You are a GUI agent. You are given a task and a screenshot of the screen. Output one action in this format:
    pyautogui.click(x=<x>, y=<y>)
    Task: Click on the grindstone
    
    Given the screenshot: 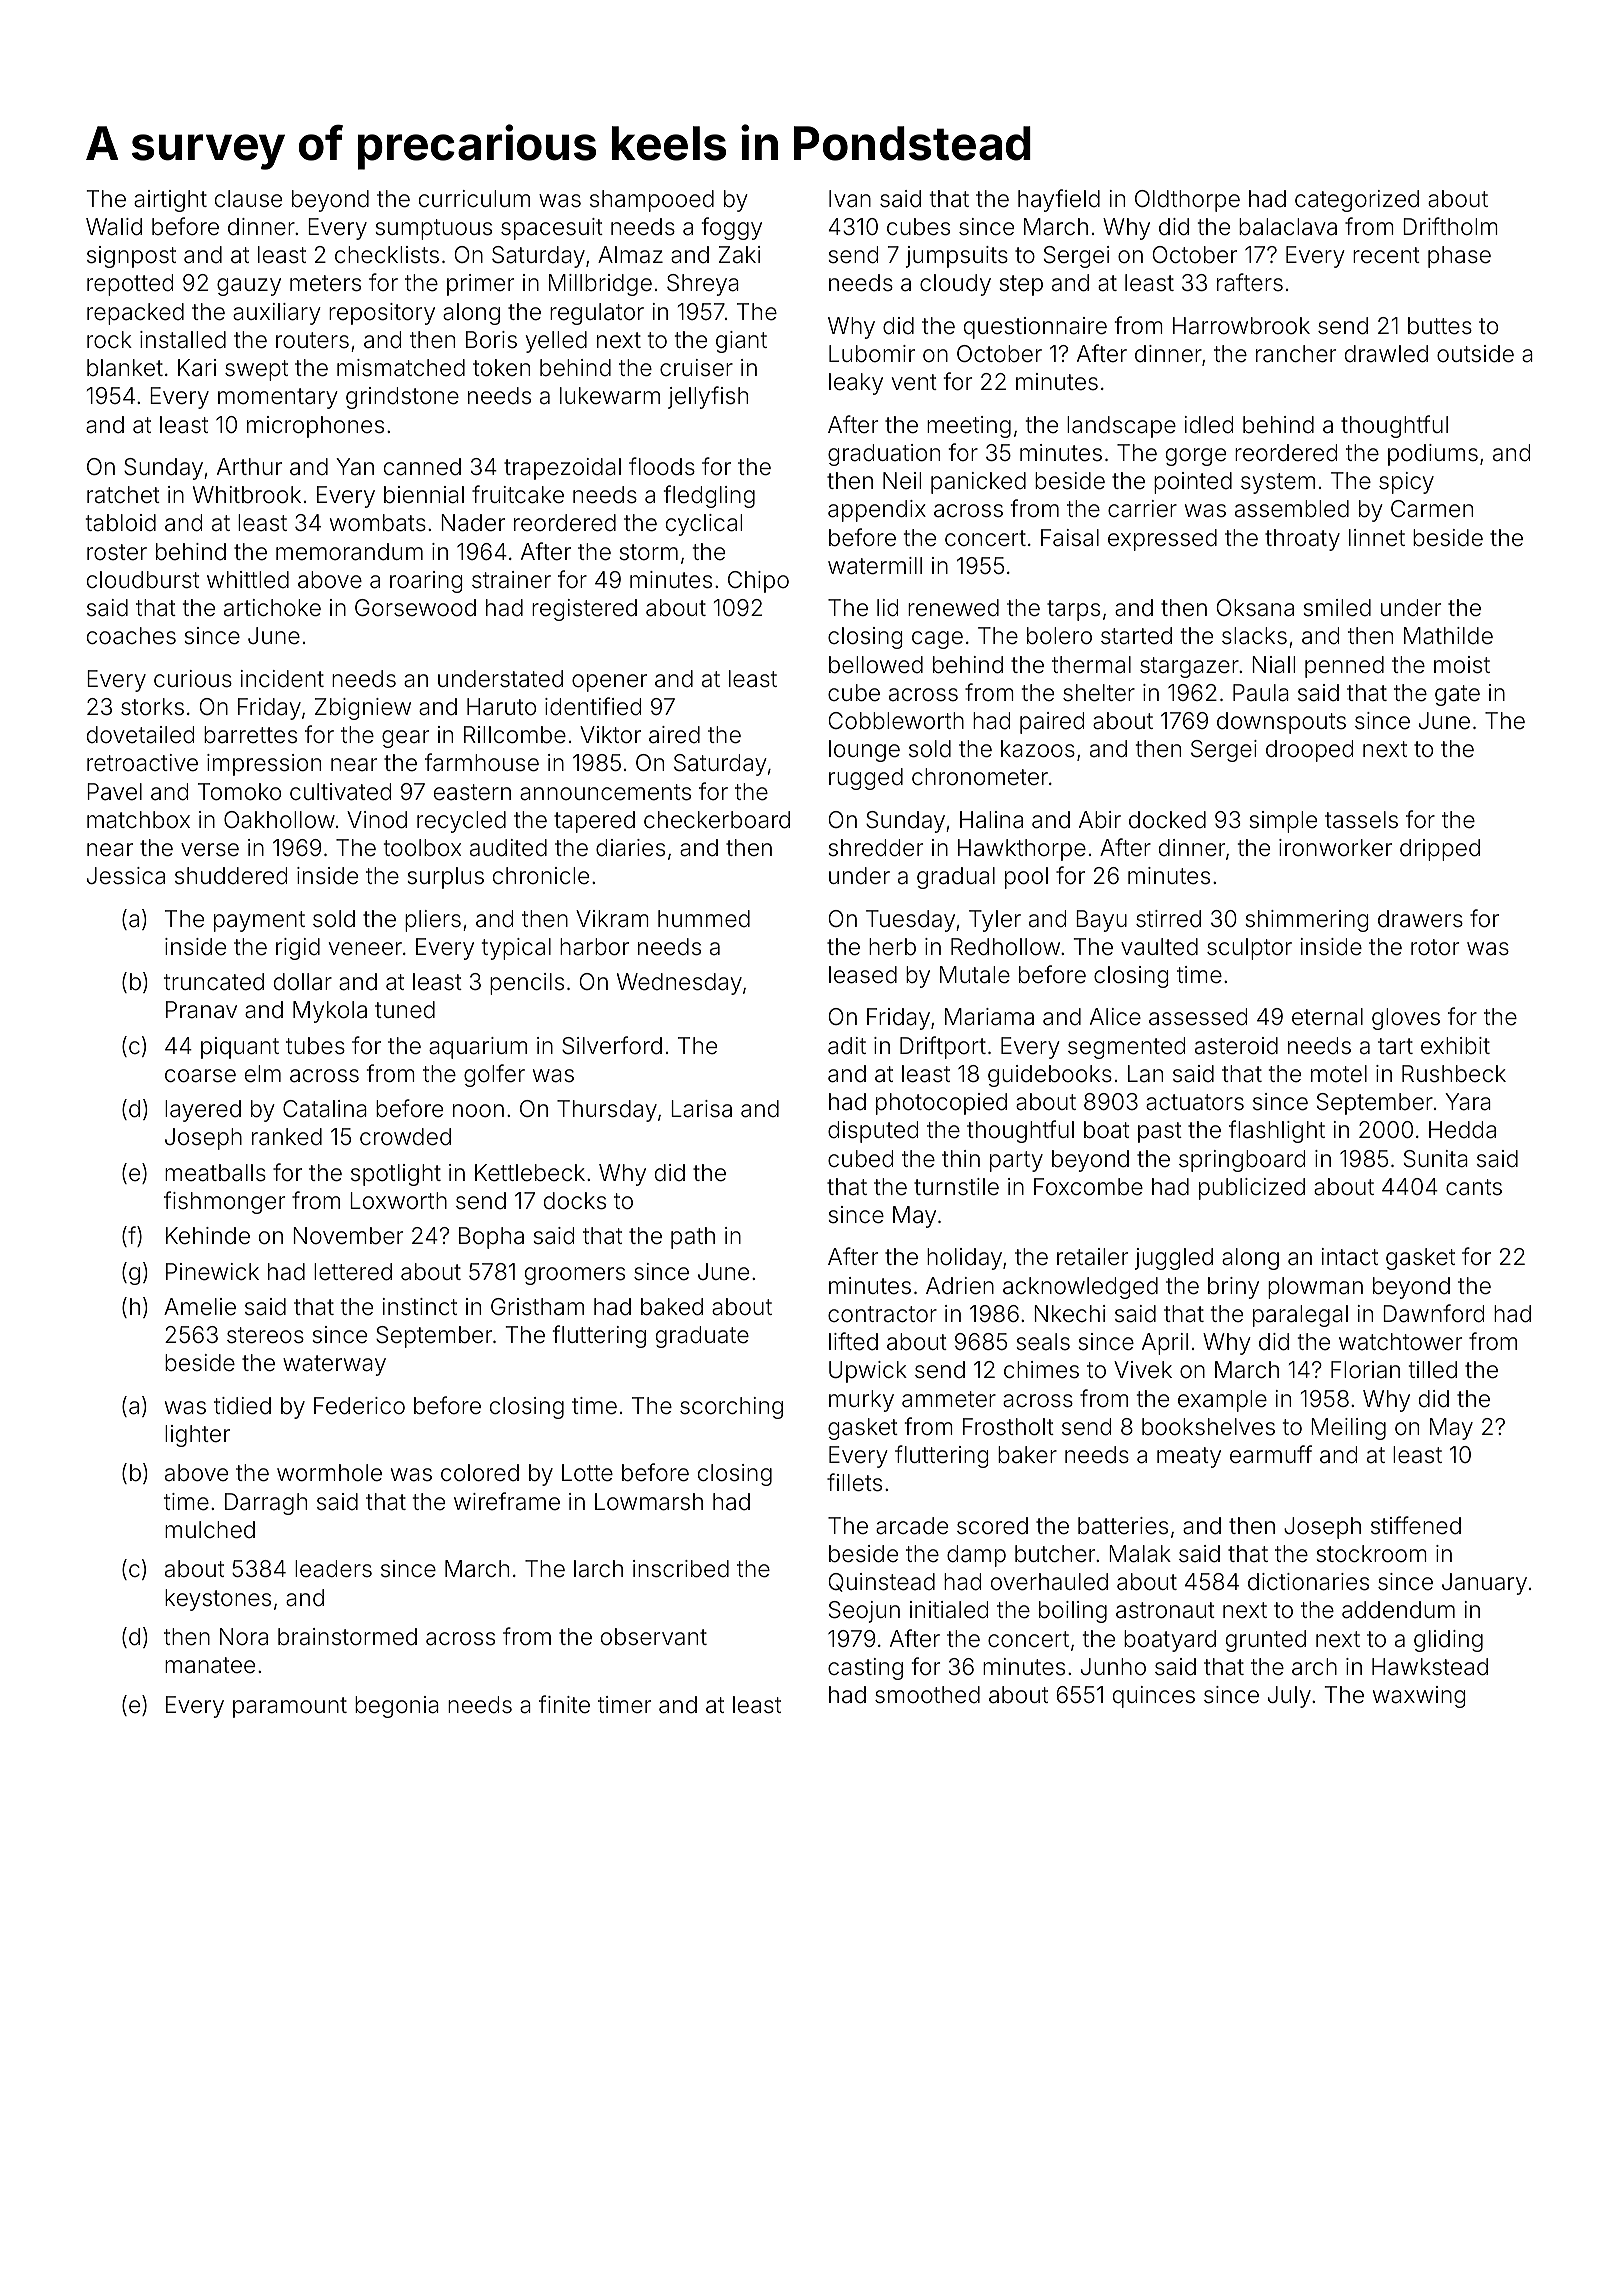 What is the action you would take?
    pyautogui.click(x=402, y=398)
